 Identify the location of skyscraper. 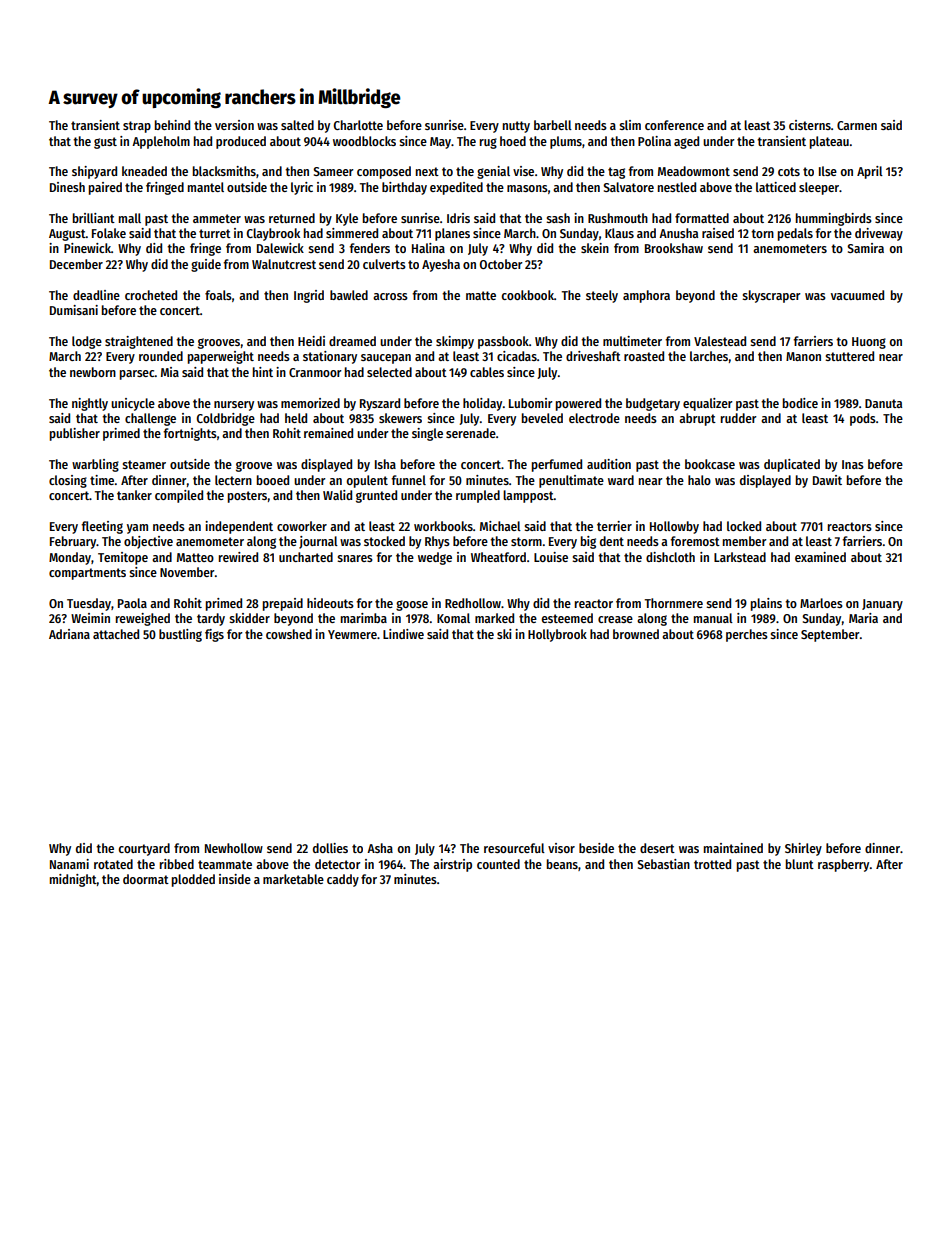
(771, 296).
